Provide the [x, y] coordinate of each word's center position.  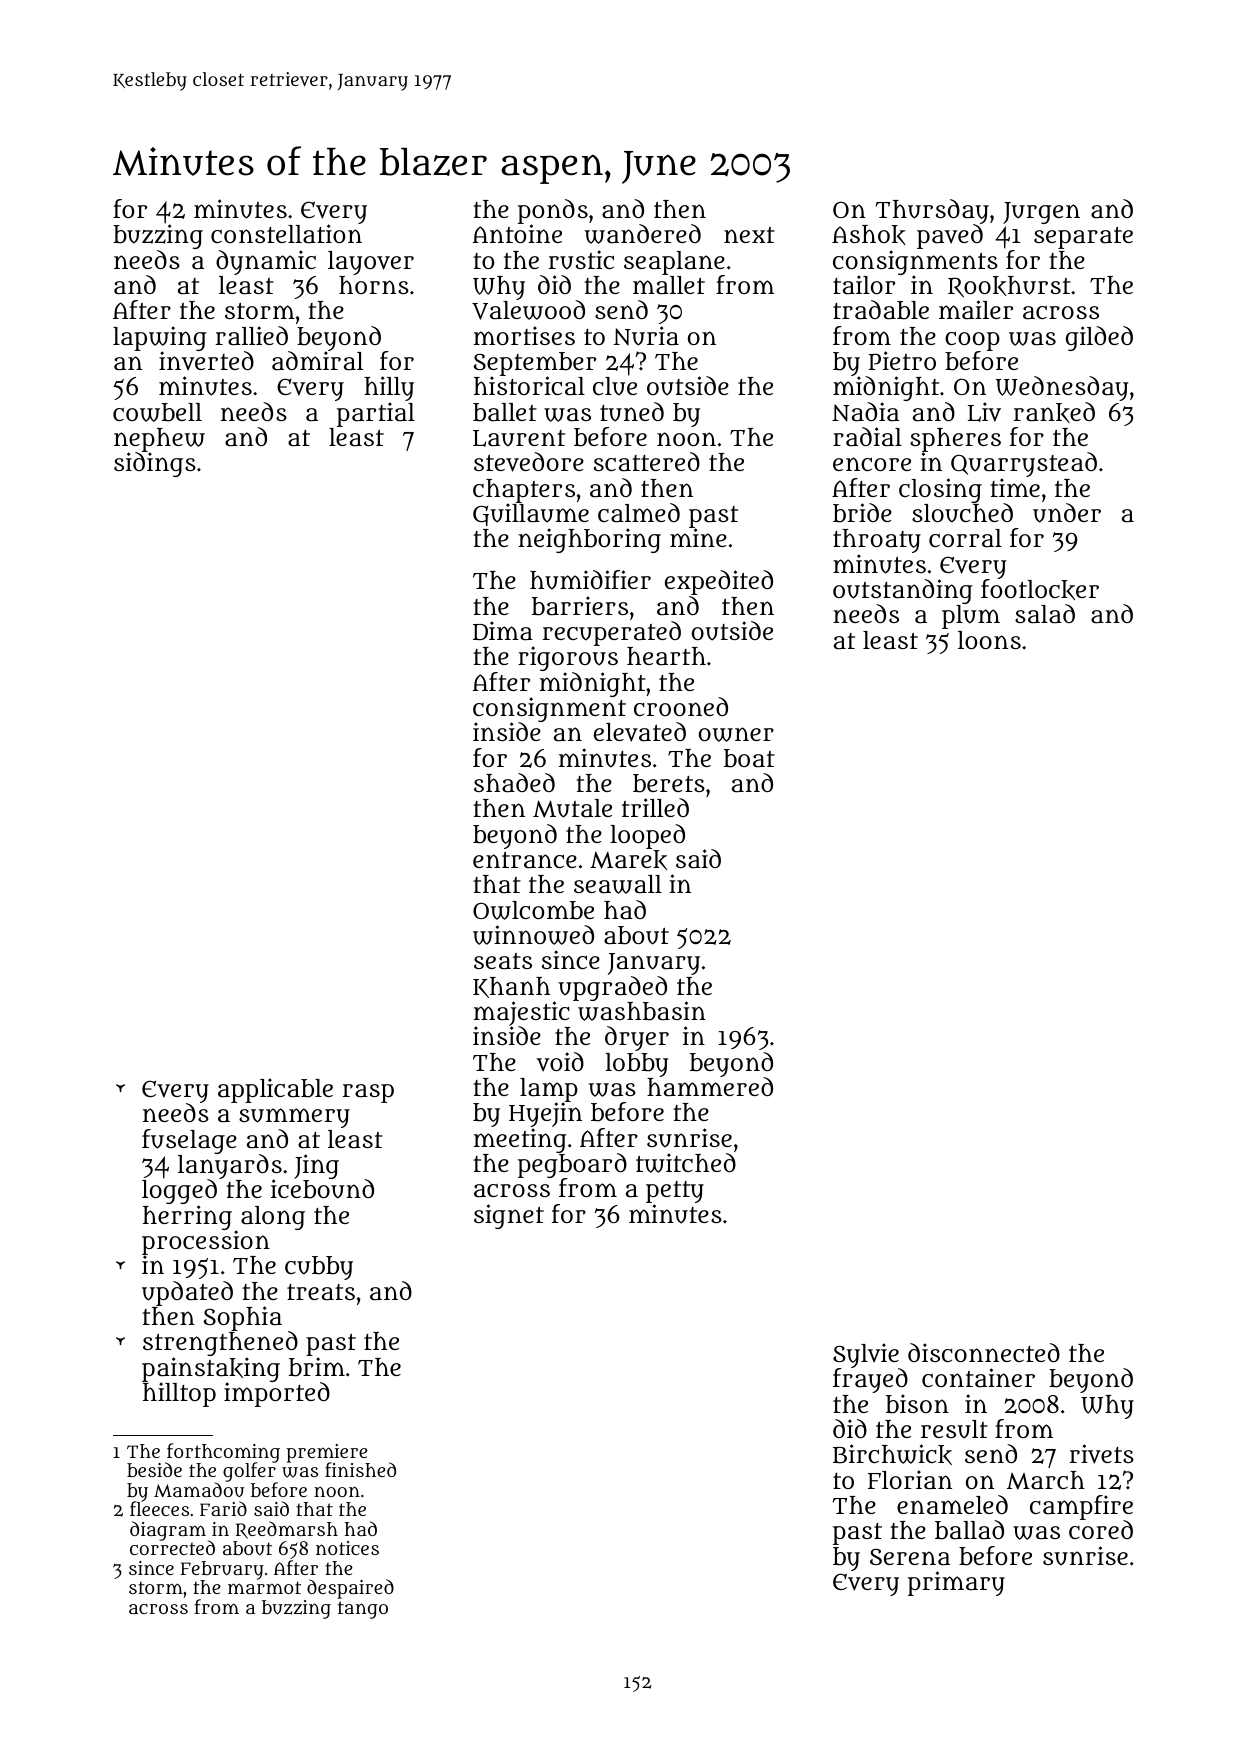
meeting [520, 1140]
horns [374, 285]
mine [698, 538]
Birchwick [892, 1454]
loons [989, 640]
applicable [275, 1090]
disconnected [984, 1352]
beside [154, 1469]
